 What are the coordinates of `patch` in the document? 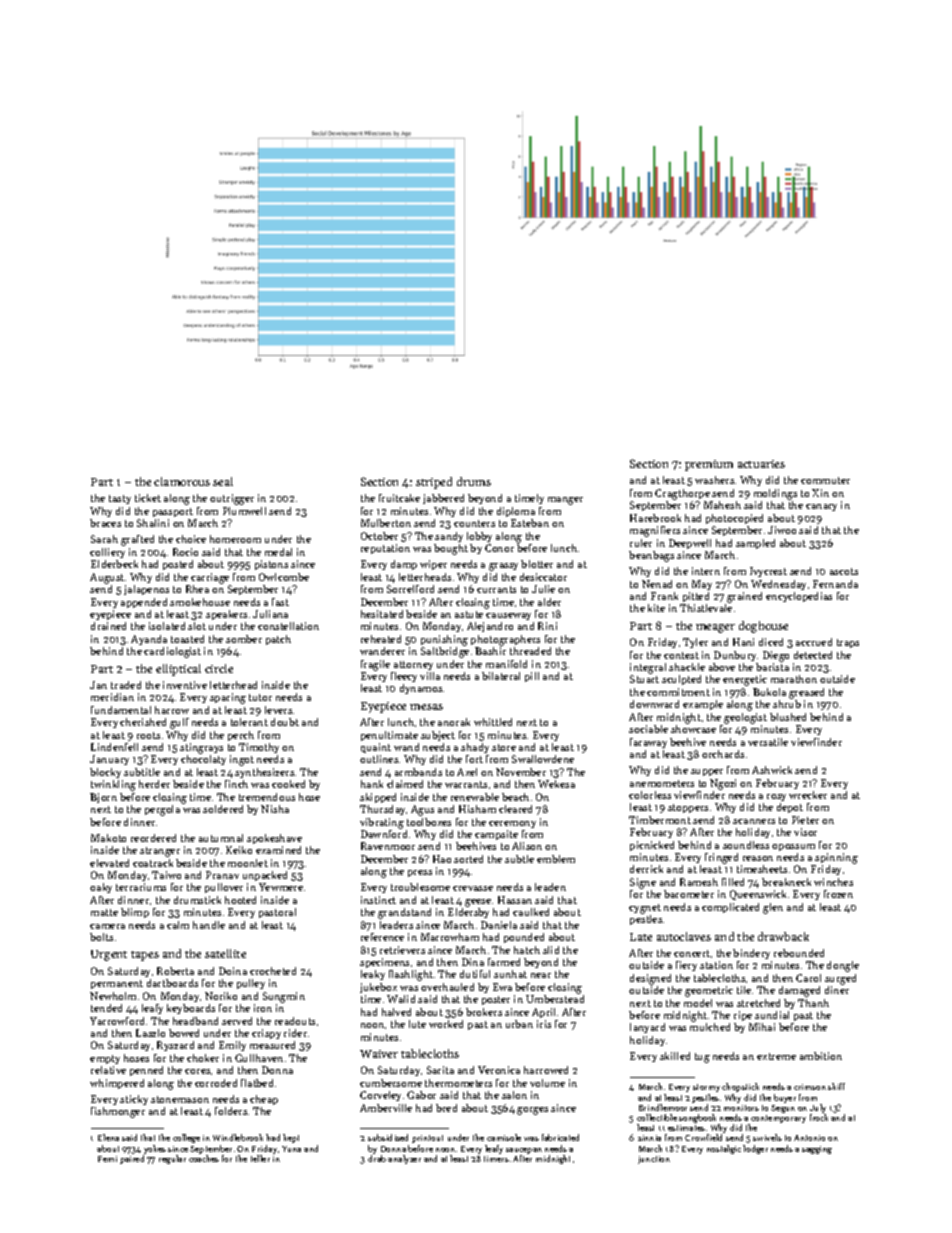 It's located at (278, 640).
